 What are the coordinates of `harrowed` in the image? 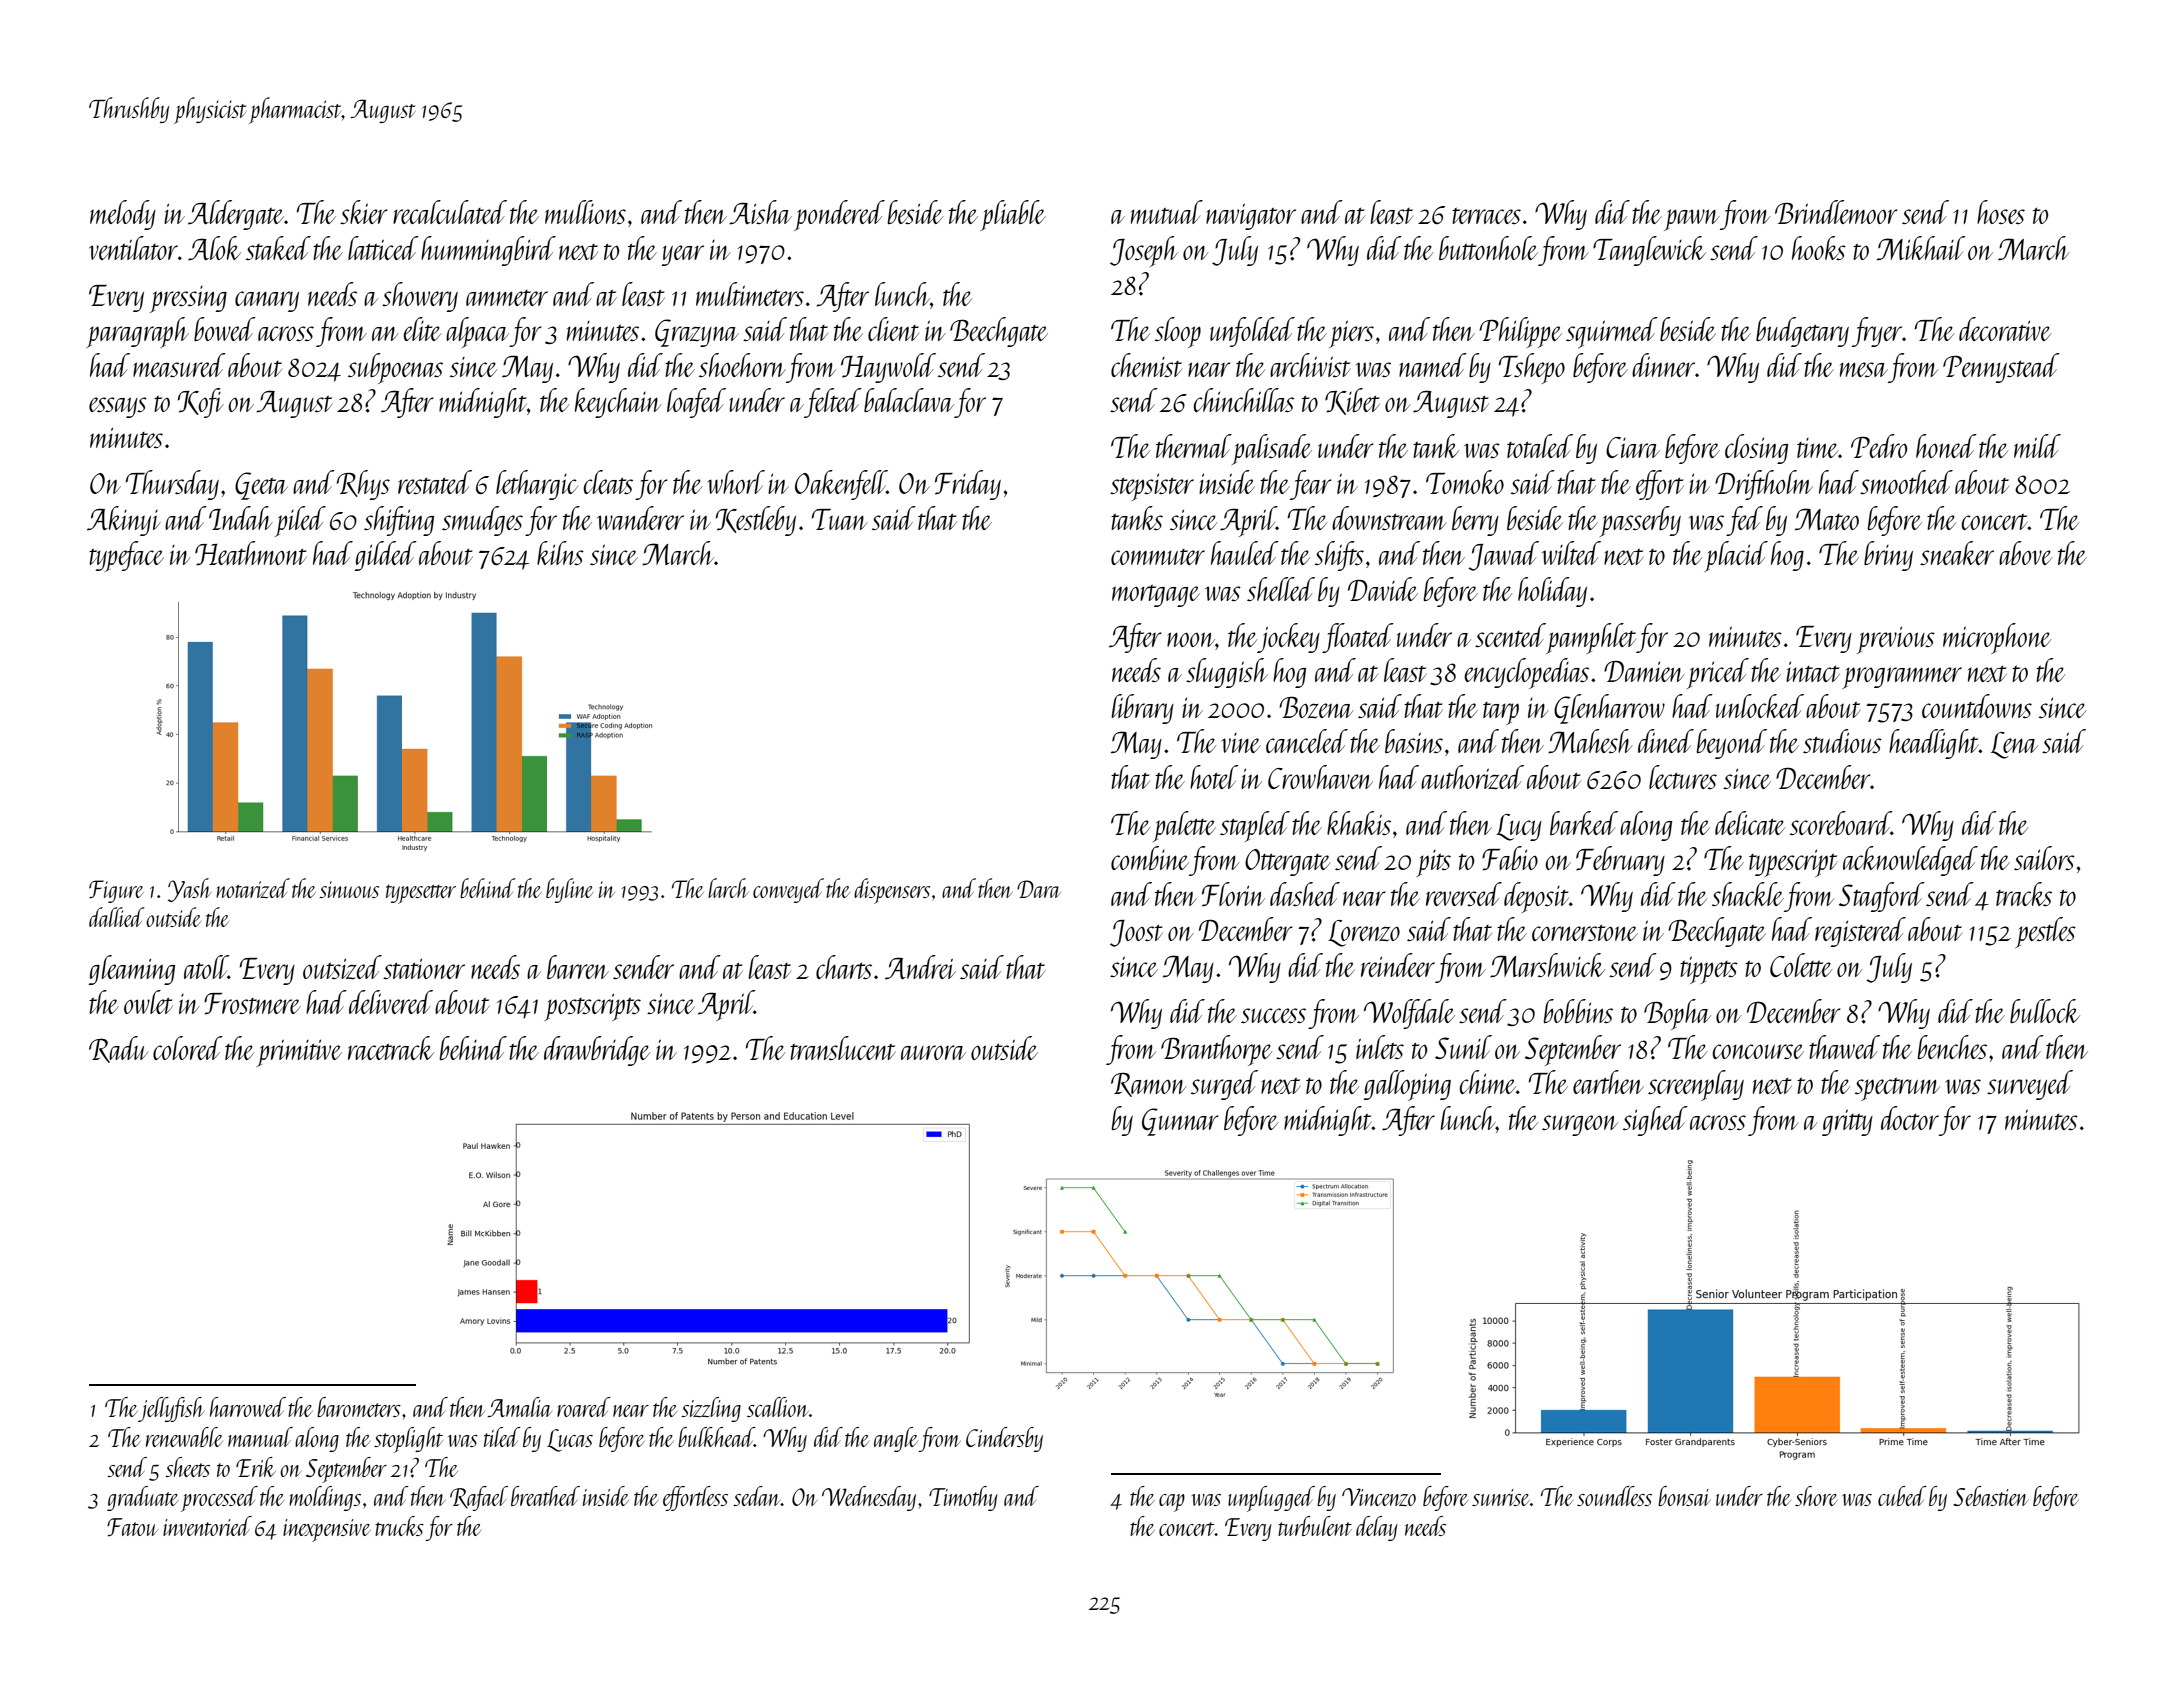 It's located at (248, 1407).
